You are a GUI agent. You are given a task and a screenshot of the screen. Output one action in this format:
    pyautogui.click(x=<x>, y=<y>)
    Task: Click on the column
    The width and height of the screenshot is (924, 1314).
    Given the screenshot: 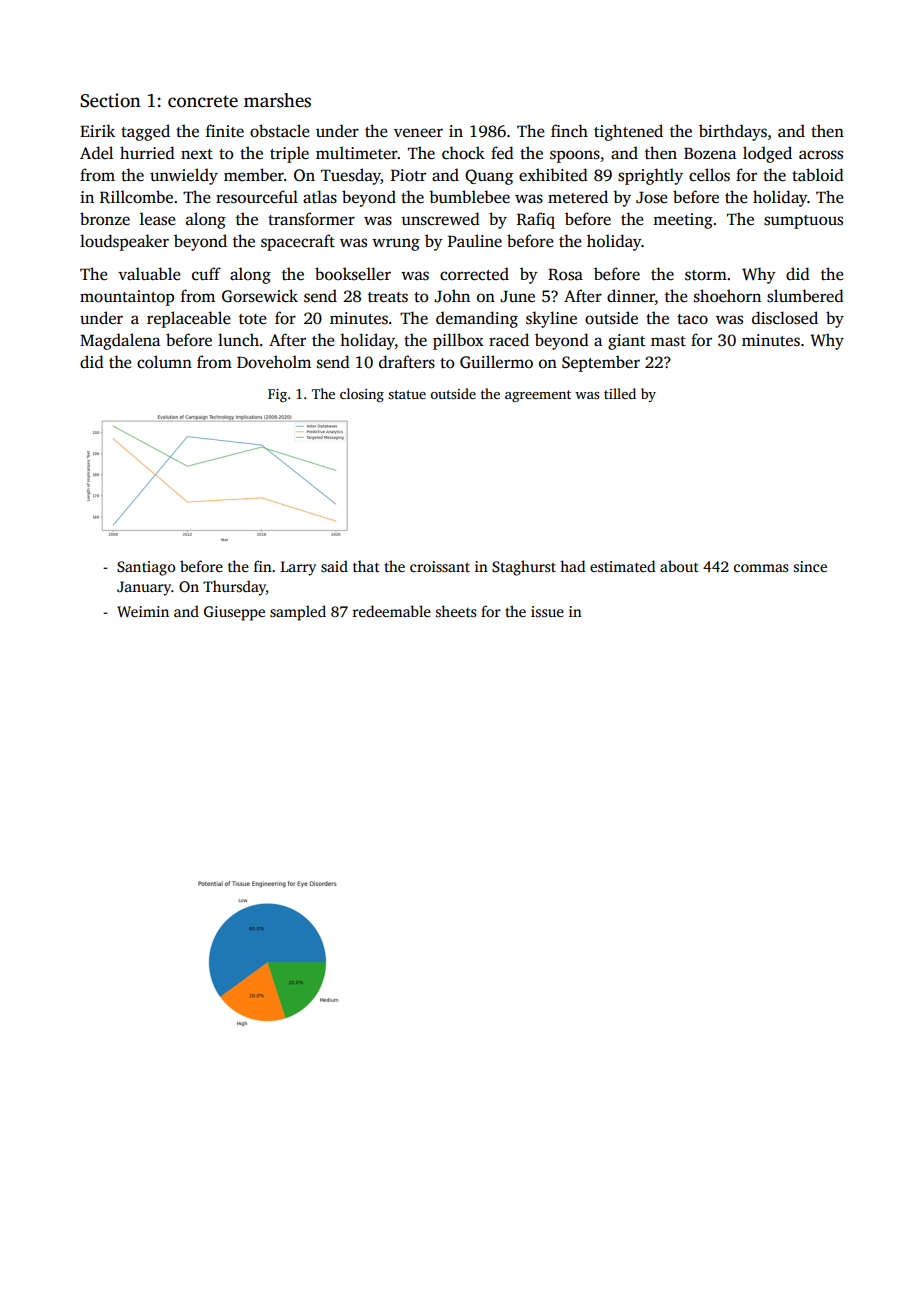 What is the action you would take?
    pyautogui.click(x=164, y=362)
